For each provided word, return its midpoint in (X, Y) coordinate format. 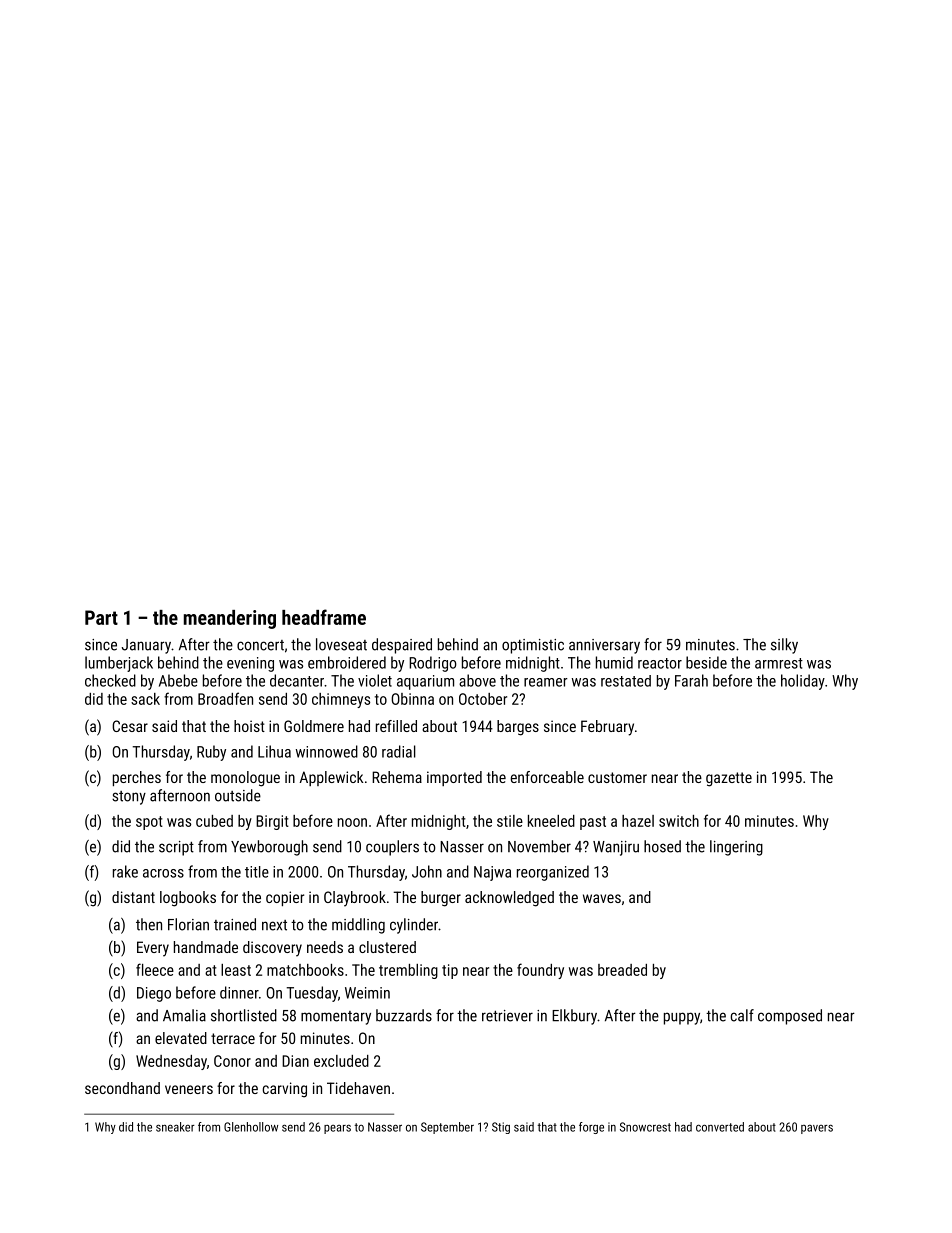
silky (784, 646)
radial (399, 751)
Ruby (211, 753)
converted (720, 1127)
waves (602, 898)
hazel (638, 821)
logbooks (188, 899)
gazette (729, 779)
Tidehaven (358, 1088)
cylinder (414, 926)
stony (129, 798)
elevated (181, 1038)
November (539, 846)
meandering (230, 619)
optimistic (533, 646)
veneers (189, 1089)
